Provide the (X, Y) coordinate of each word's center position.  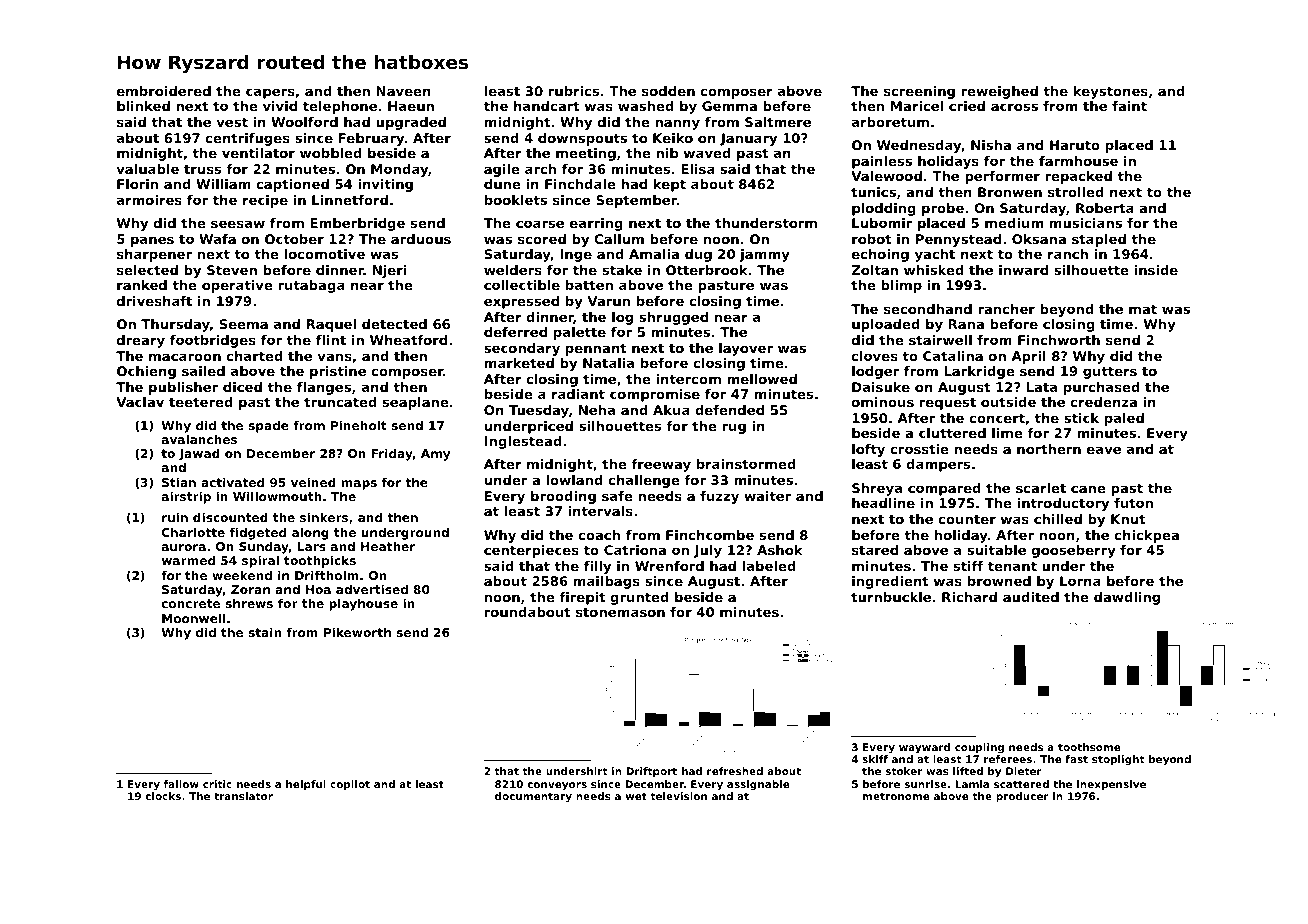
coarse (540, 224)
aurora (184, 547)
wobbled (331, 153)
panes (152, 241)
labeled (769, 566)
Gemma (729, 106)
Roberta (1105, 208)
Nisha (991, 145)
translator (243, 796)
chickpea (1147, 536)
